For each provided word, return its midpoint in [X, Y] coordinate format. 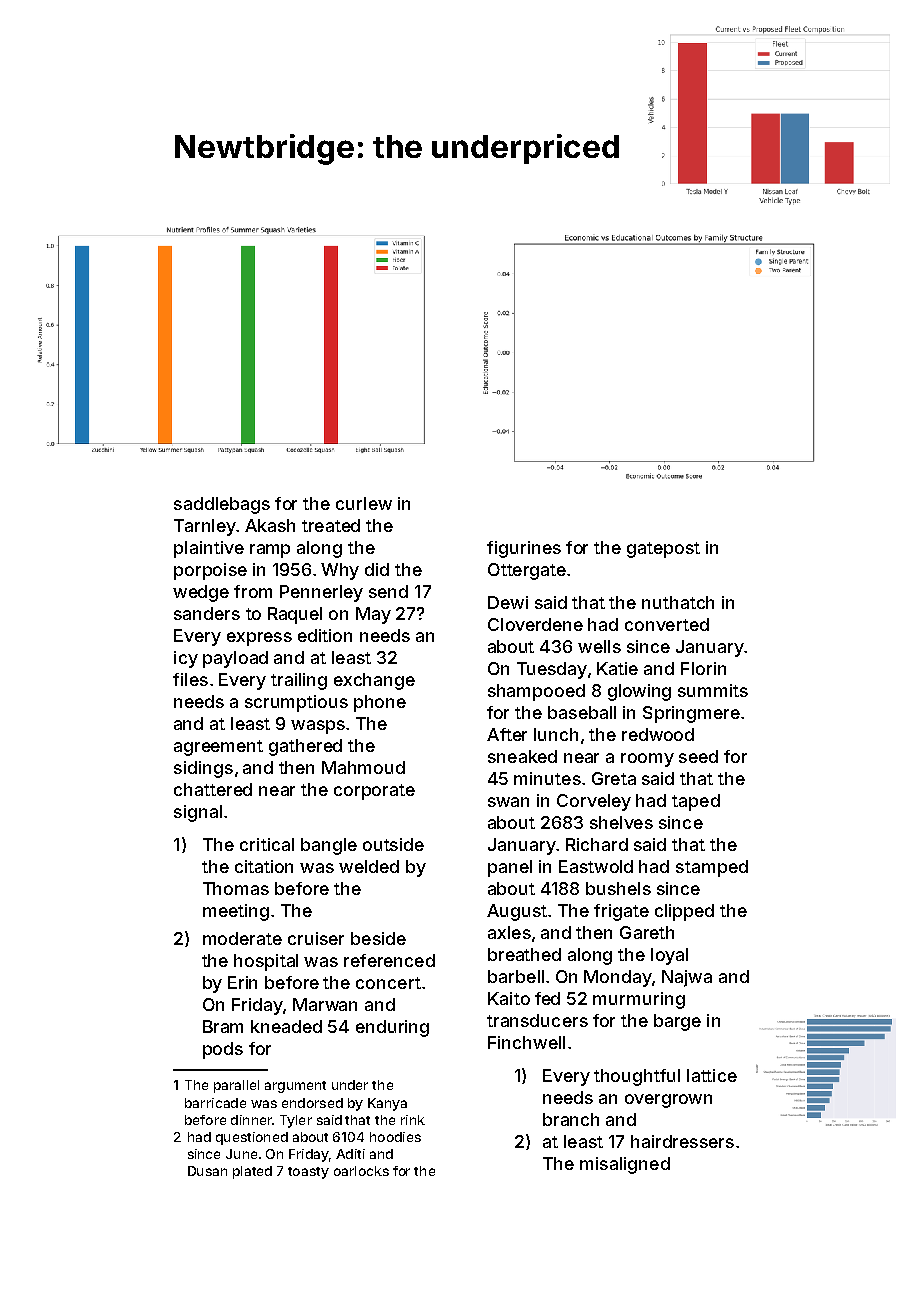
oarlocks [361, 1171]
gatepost [663, 550]
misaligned [625, 1165]
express [259, 639]
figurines [524, 549]
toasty [308, 1173]
